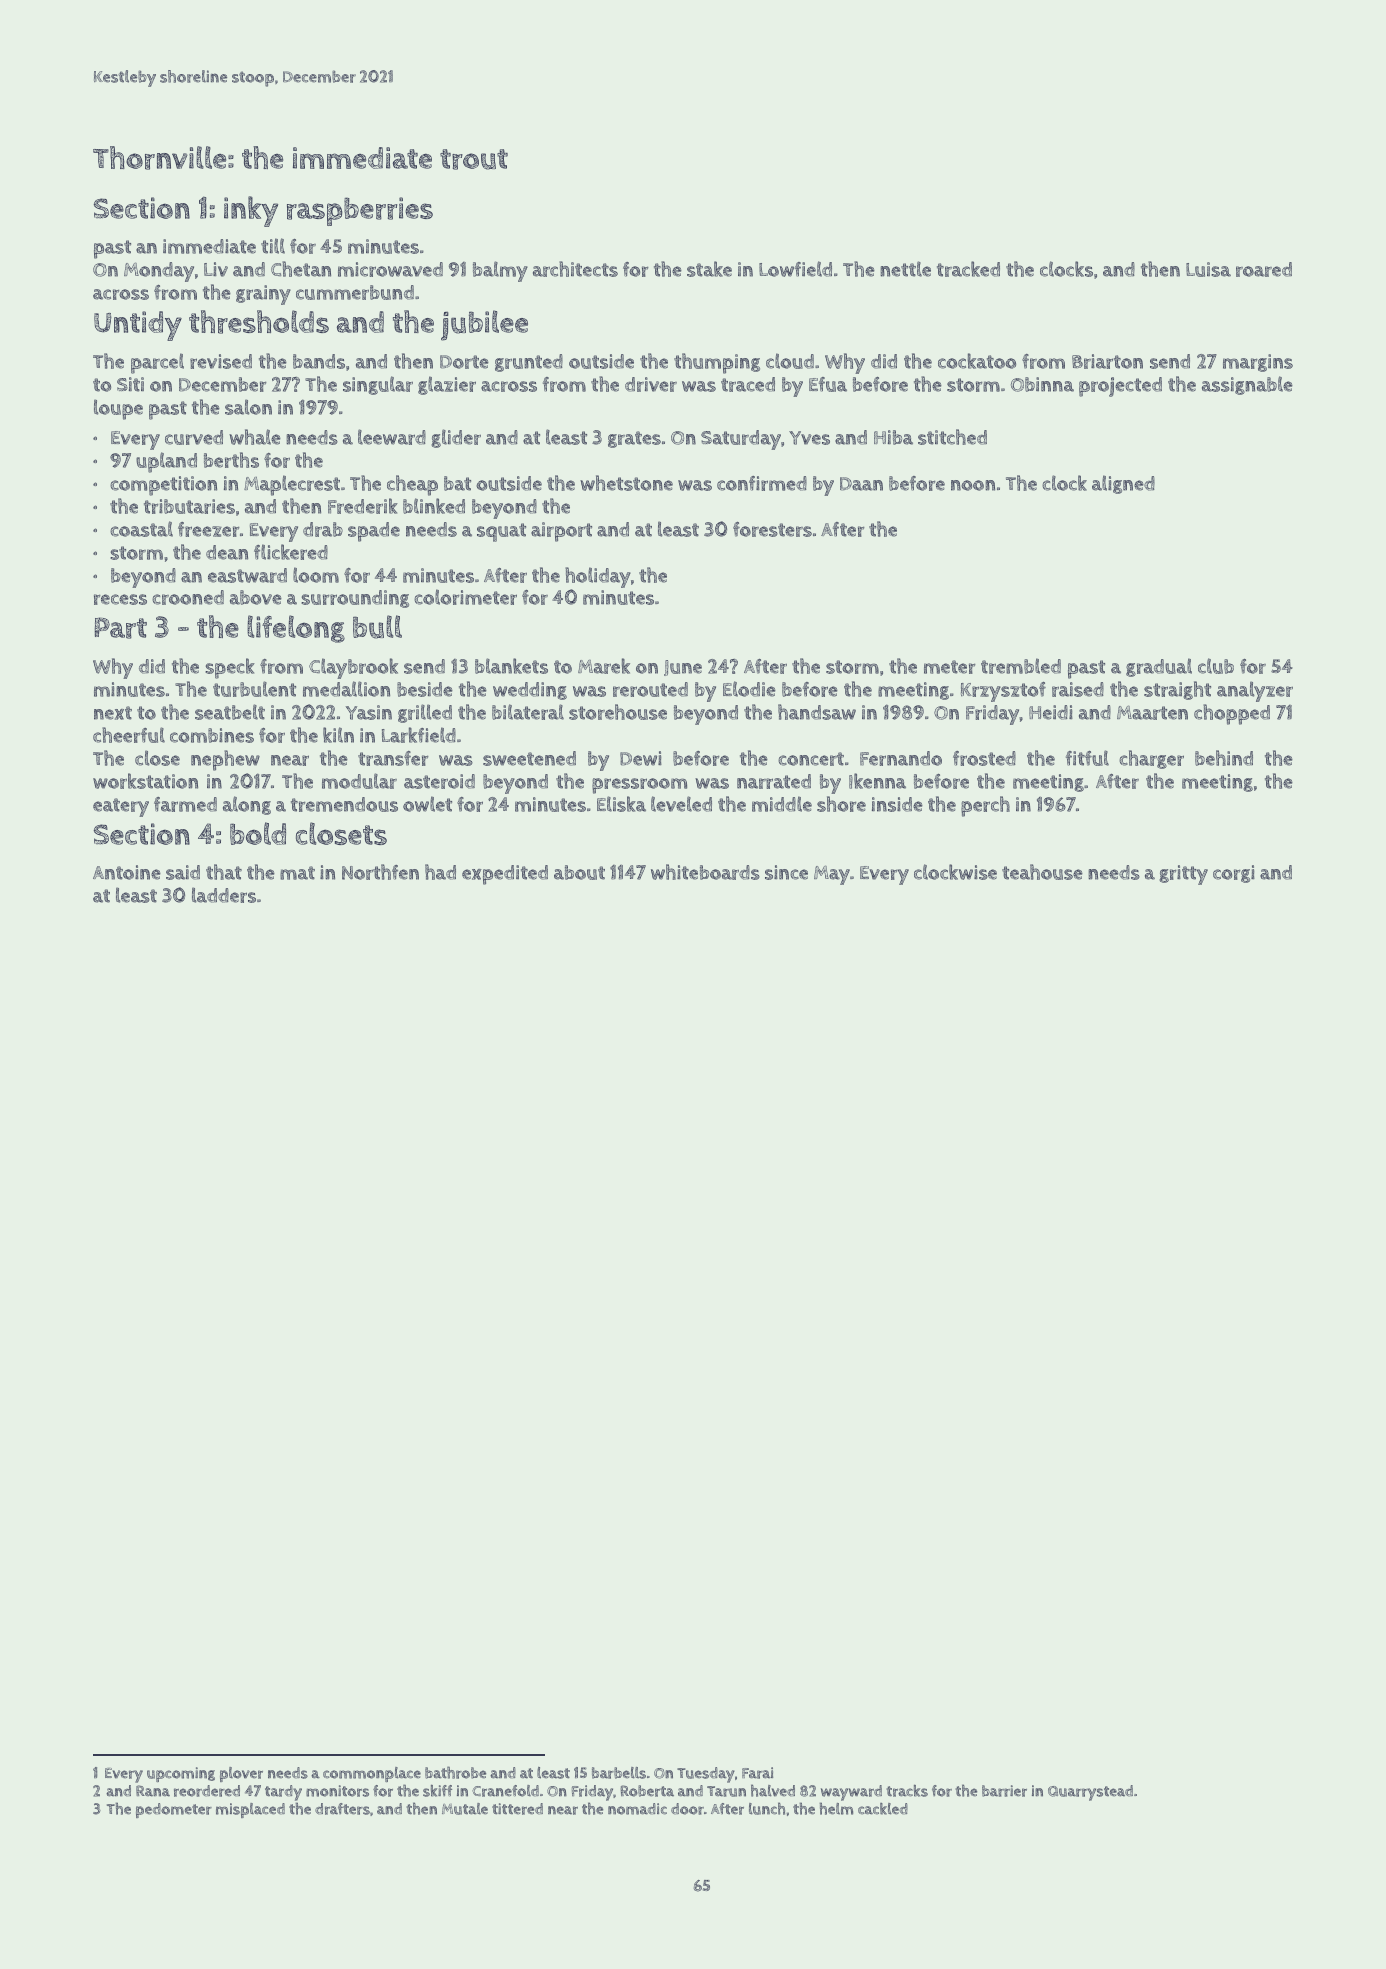 The width and height of the screenshot is (1386, 1969). What do you see at coordinates (1234, 874) in the screenshot?
I see `corgi` at bounding box center [1234, 874].
